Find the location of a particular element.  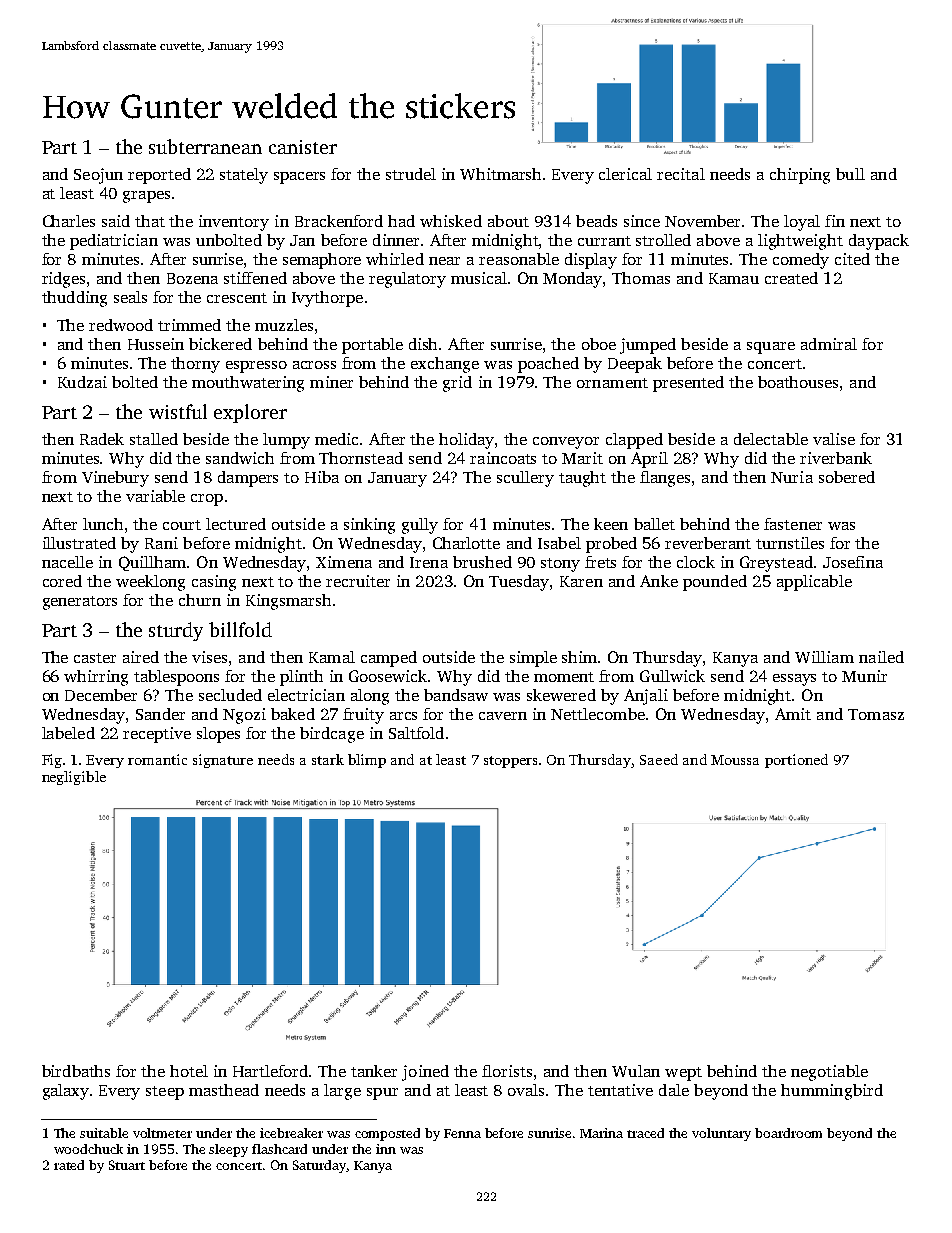

holiday is located at coordinates (466, 441).
